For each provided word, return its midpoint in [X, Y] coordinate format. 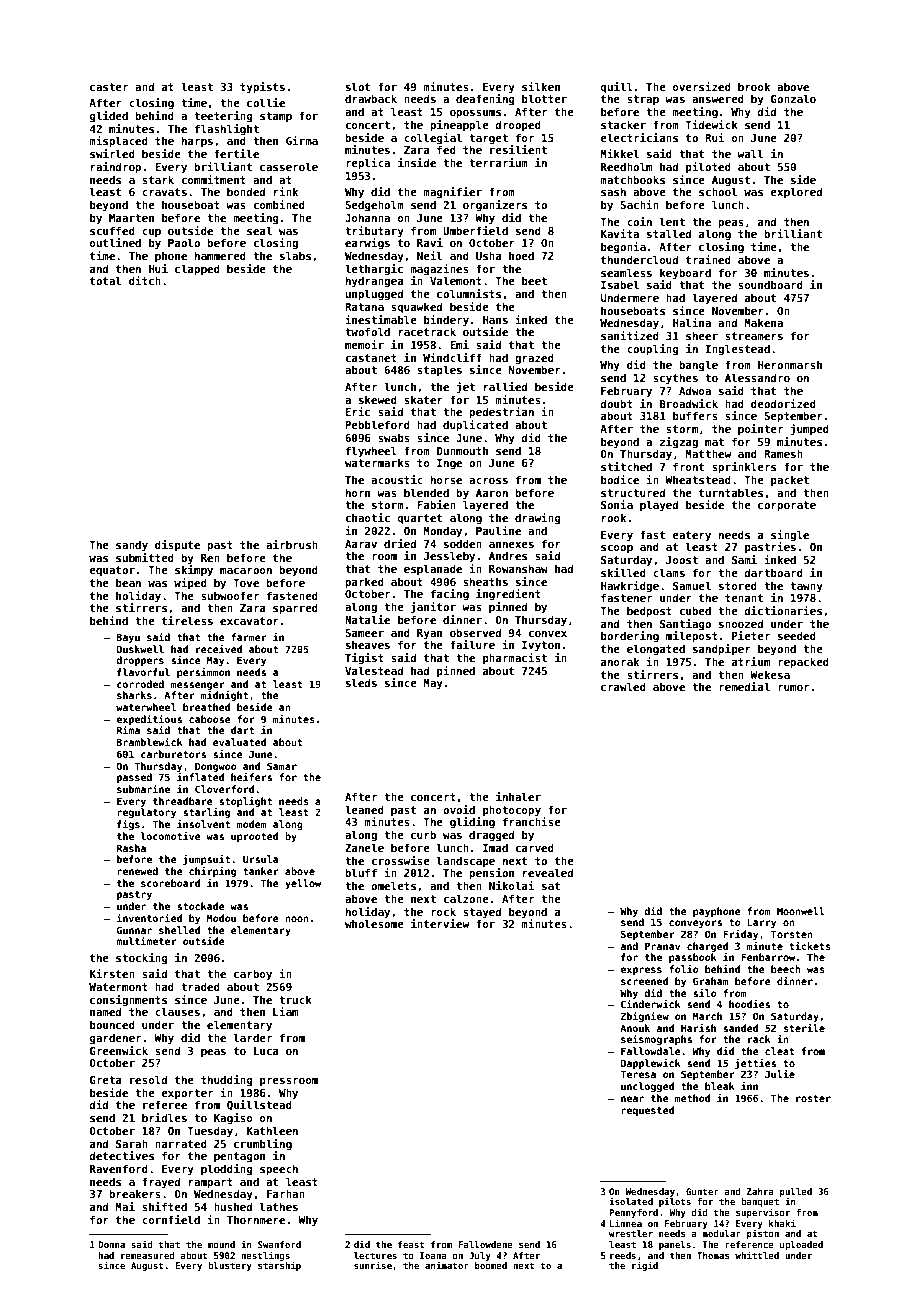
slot [358, 86]
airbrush [292, 544]
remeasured [148, 1255]
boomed [491, 1265]
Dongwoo [216, 767]
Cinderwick [651, 1004]
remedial [744, 686]
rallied [505, 386]
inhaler [518, 796]
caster [109, 87]
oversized [702, 86]
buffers [695, 415]
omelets [393, 885]
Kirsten [112, 973]
